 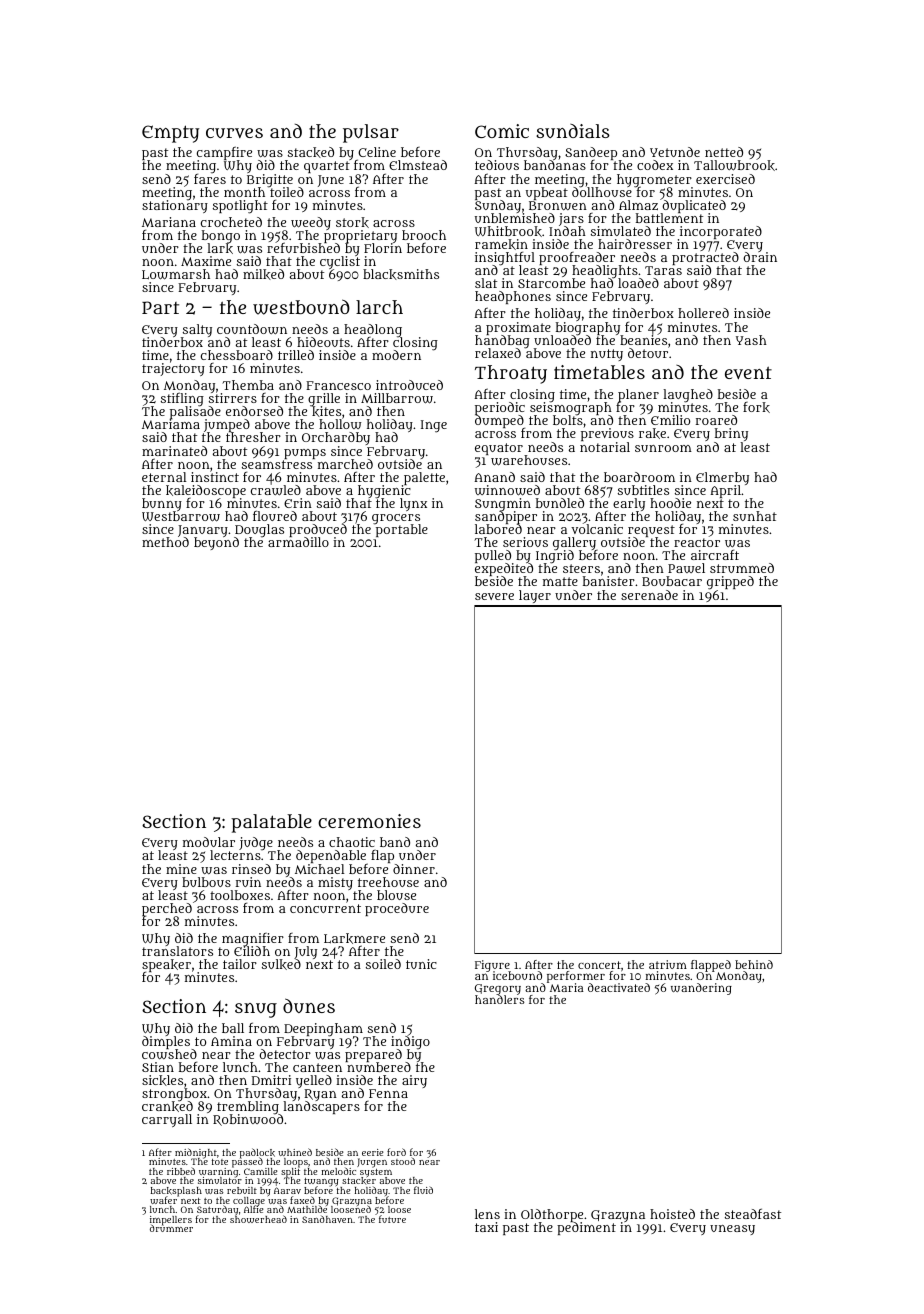 I want to click on handlers, so click(x=500, y=999).
